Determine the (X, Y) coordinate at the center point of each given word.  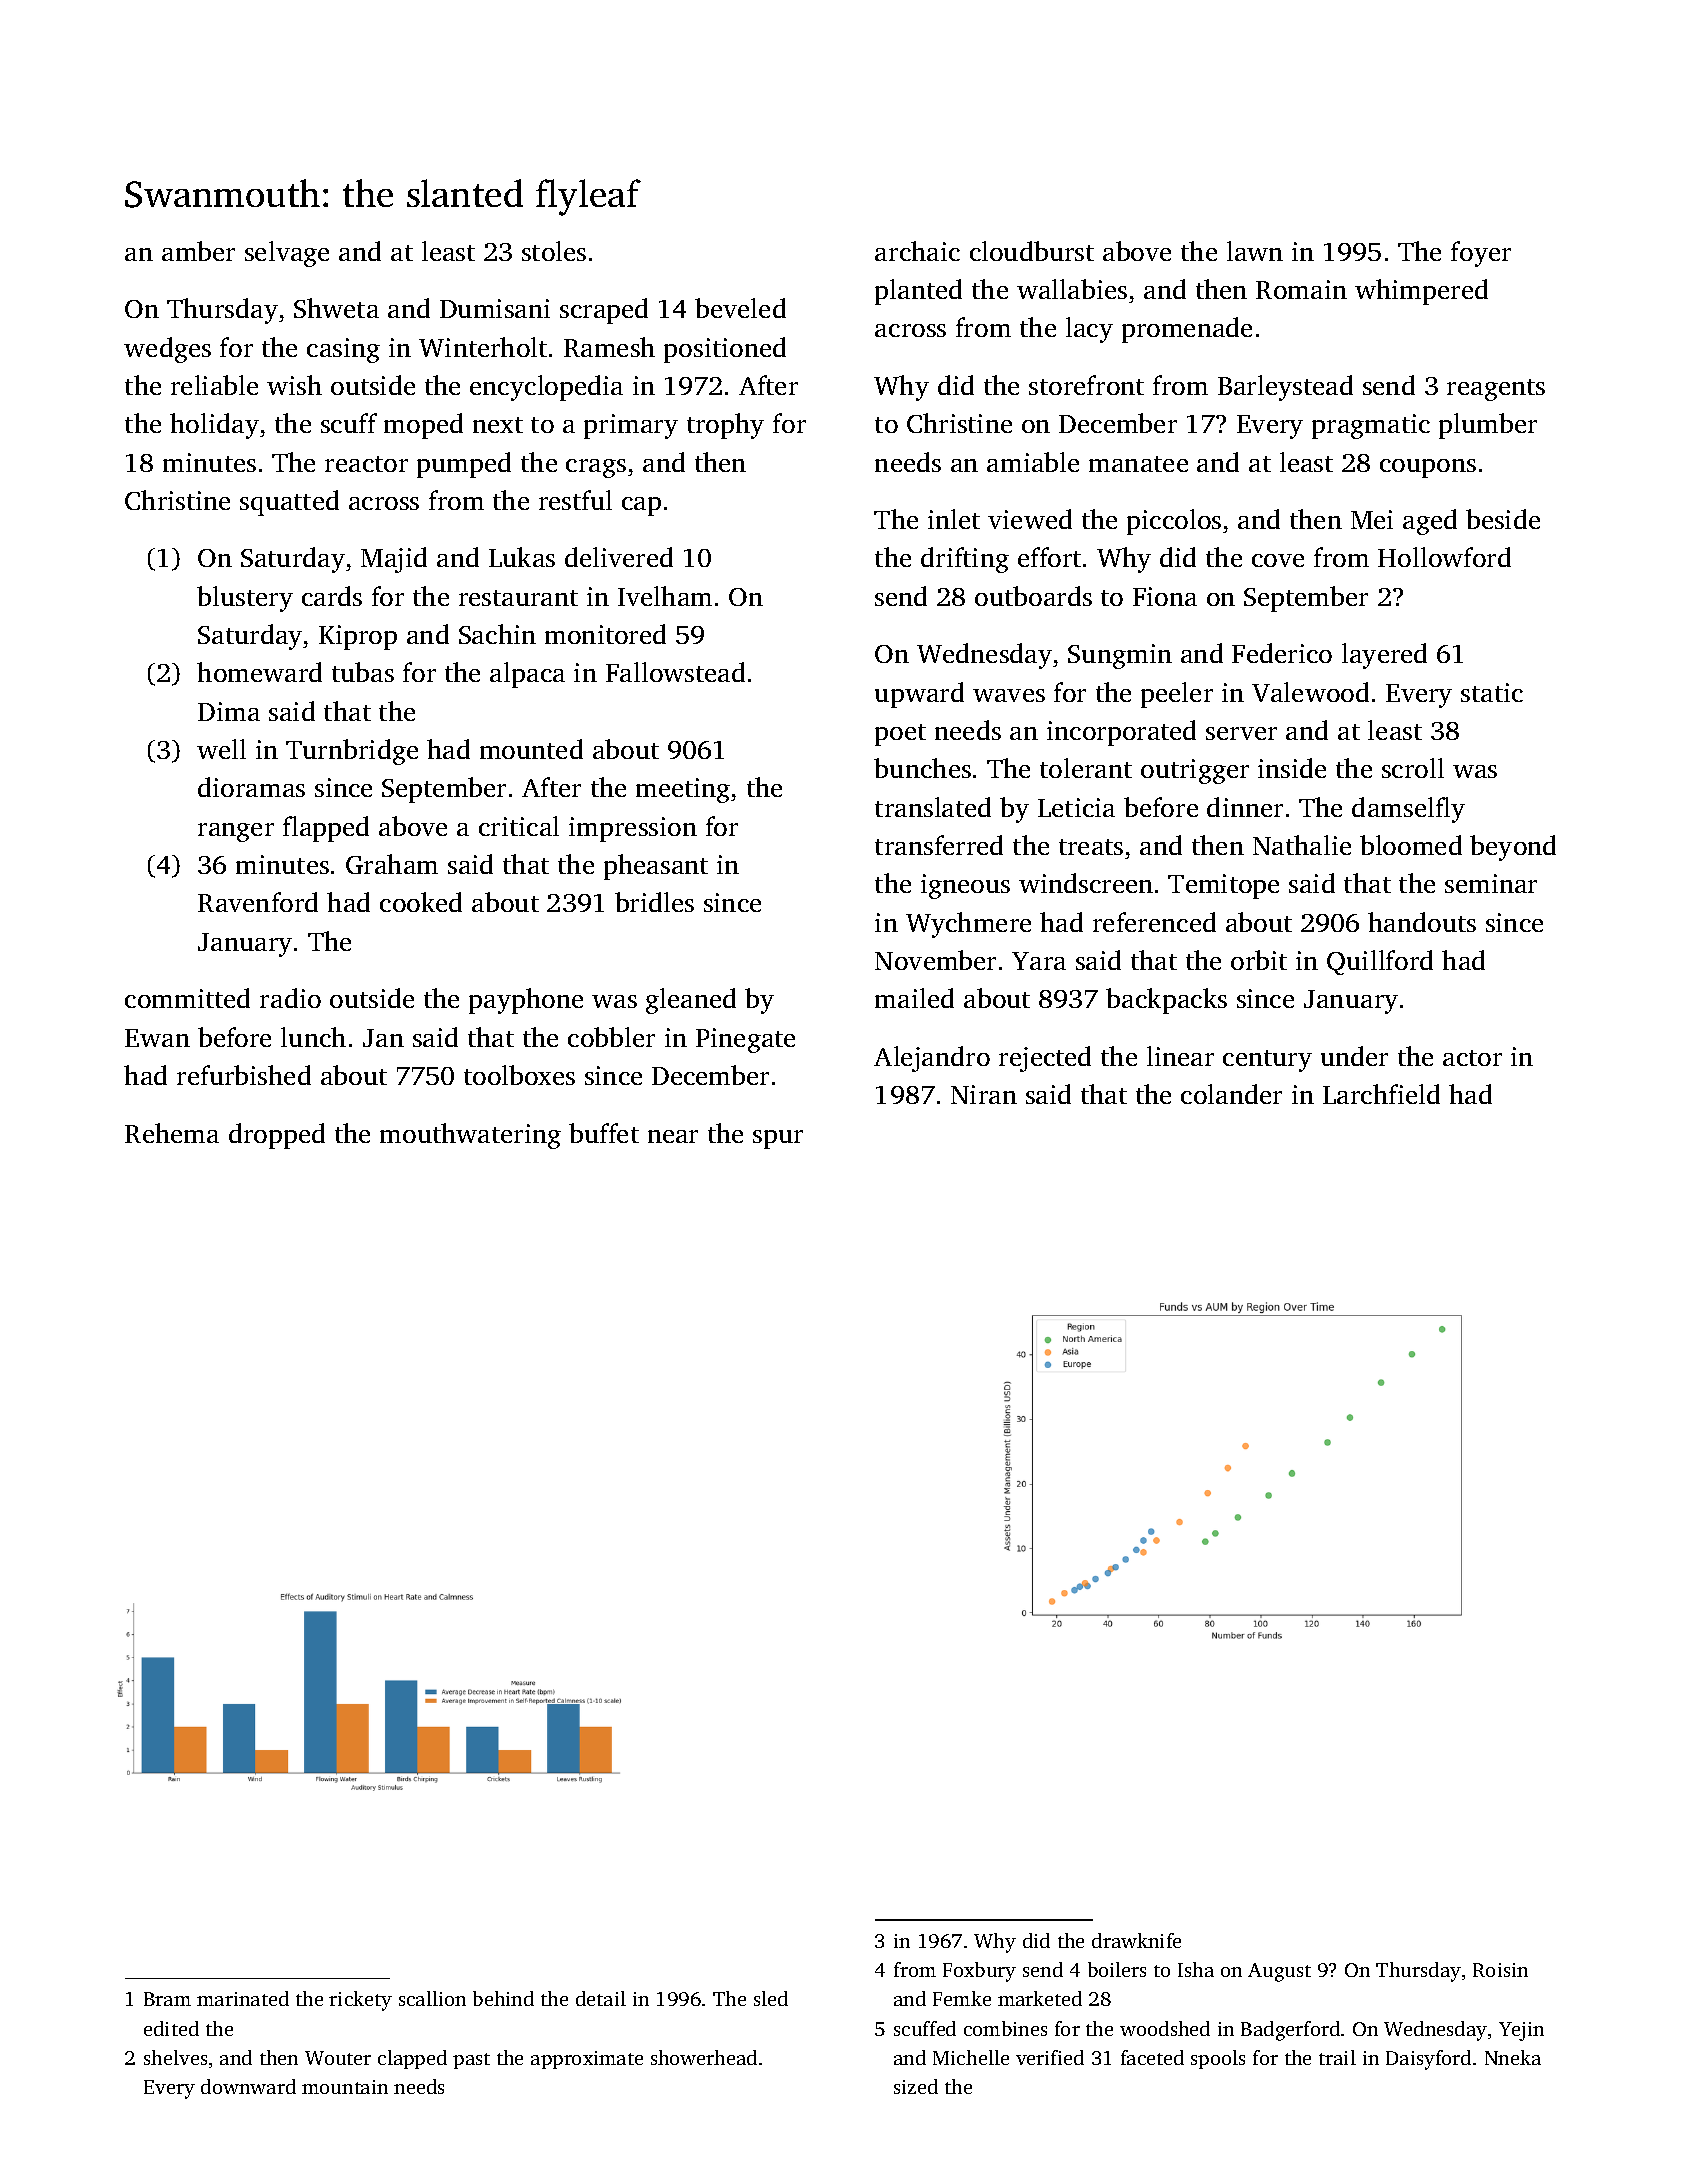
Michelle (971, 2057)
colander (1231, 1094)
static (1492, 692)
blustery (245, 599)
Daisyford (1428, 2060)
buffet (604, 1133)
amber (198, 251)
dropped (277, 1136)
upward (919, 695)
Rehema (172, 1133)
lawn (1255, 251)
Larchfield (1381, 1094)
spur (778, 1139)
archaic (917, 251)
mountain (345, 2087)
